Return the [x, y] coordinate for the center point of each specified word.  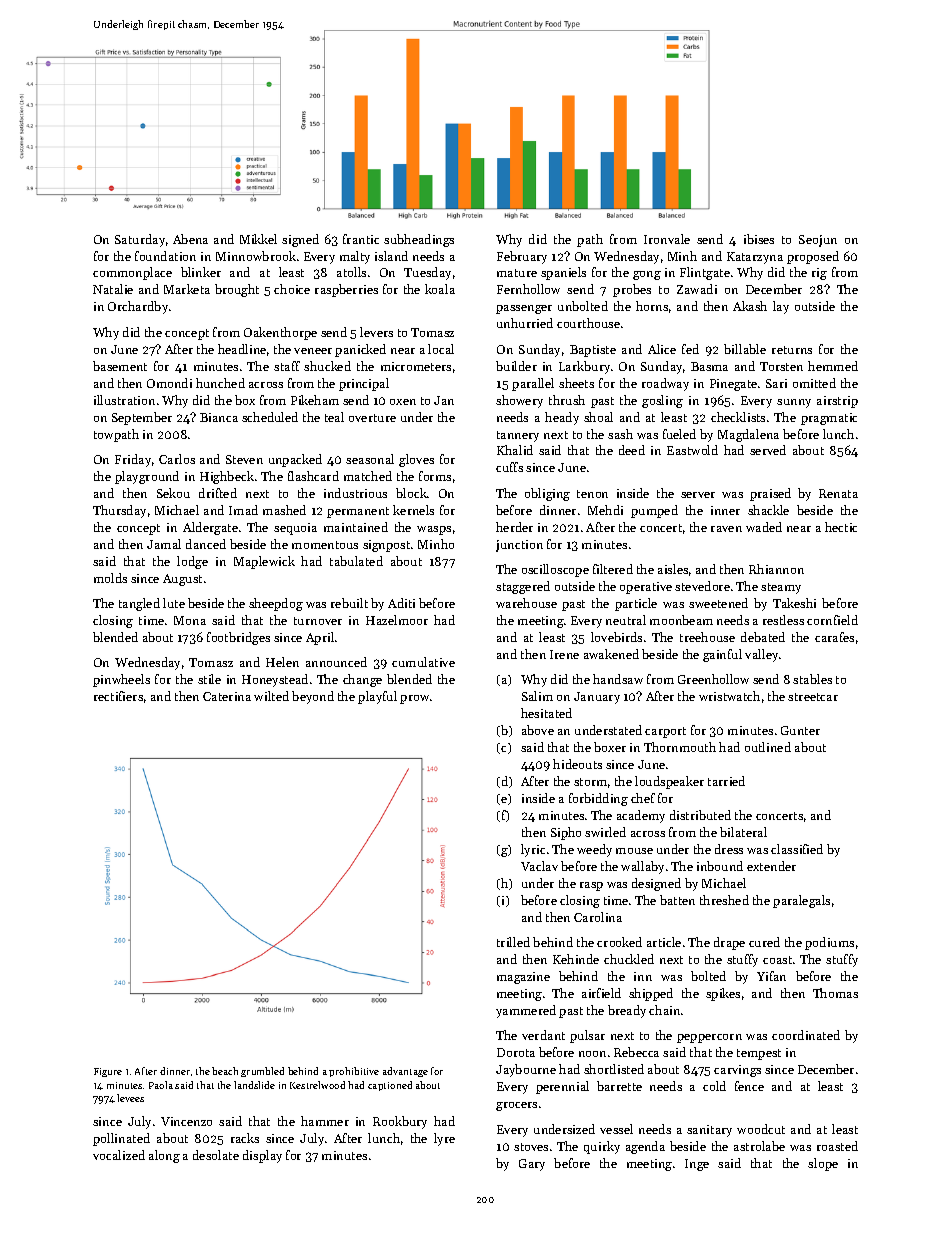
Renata [838, 493]
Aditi [401, 603]
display [262, 1156]
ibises [759, 239]
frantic [361, 239]
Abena [190, 239]
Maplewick [264, 562]
